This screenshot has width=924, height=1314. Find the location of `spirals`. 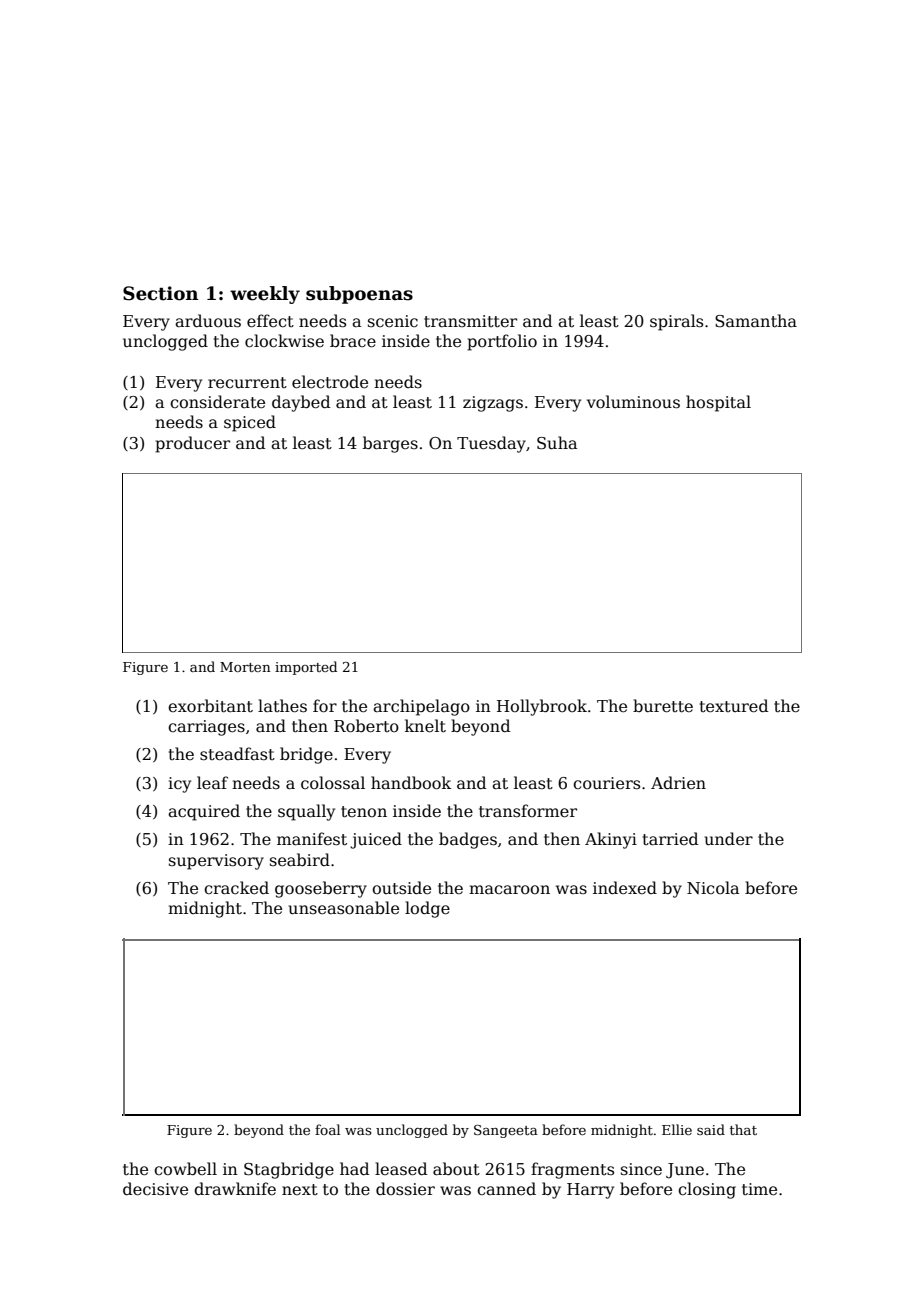

spirals is located at coordinates (676, 322).
